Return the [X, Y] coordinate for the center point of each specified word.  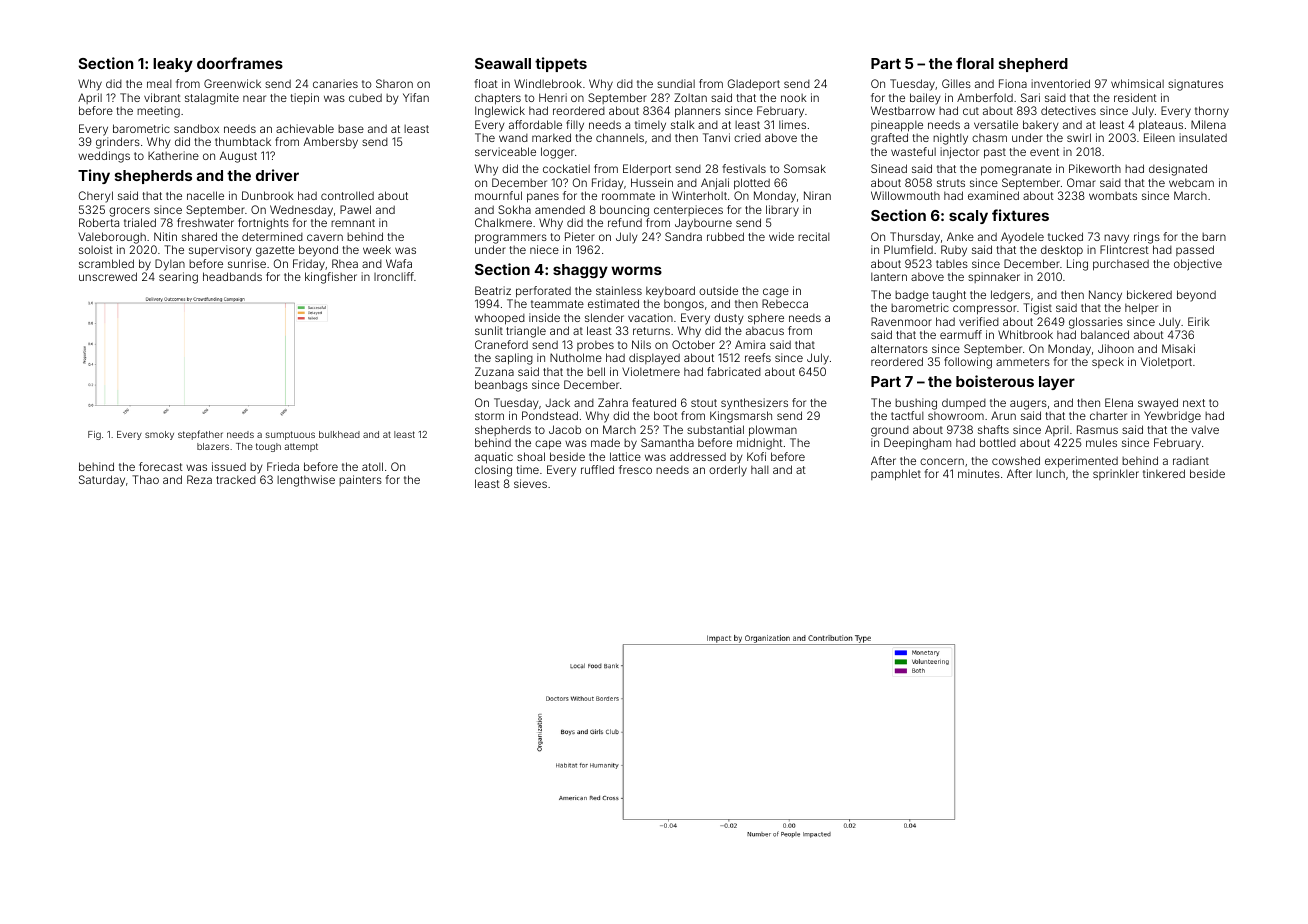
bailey [925, 99]
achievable [305, 128]
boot [666, 415]
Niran [817, 195]
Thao [145, 479]
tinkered [1164, 473]
